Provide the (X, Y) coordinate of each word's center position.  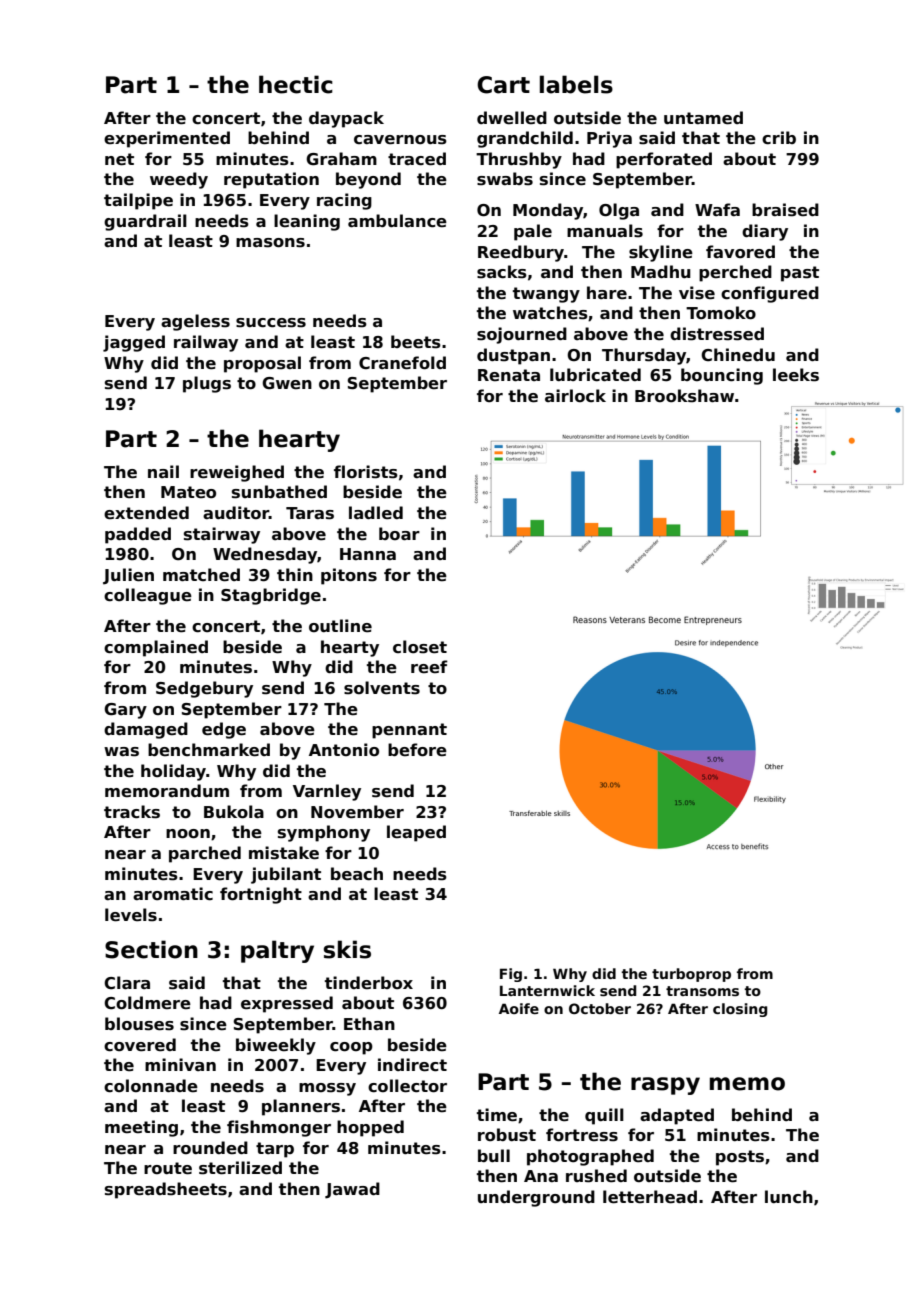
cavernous (400, 140)
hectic (296, 84)
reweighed (237, 473)
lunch (789, 1196)
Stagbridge (271, 596)
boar (399, 534)
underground (536, 1198)
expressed (287, 1004)
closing (740, 1010)
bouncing (722, 376)
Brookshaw (684, 396)
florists (366, 472)
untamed (703, 118)
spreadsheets (166, 1190)
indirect (412, 1065)
